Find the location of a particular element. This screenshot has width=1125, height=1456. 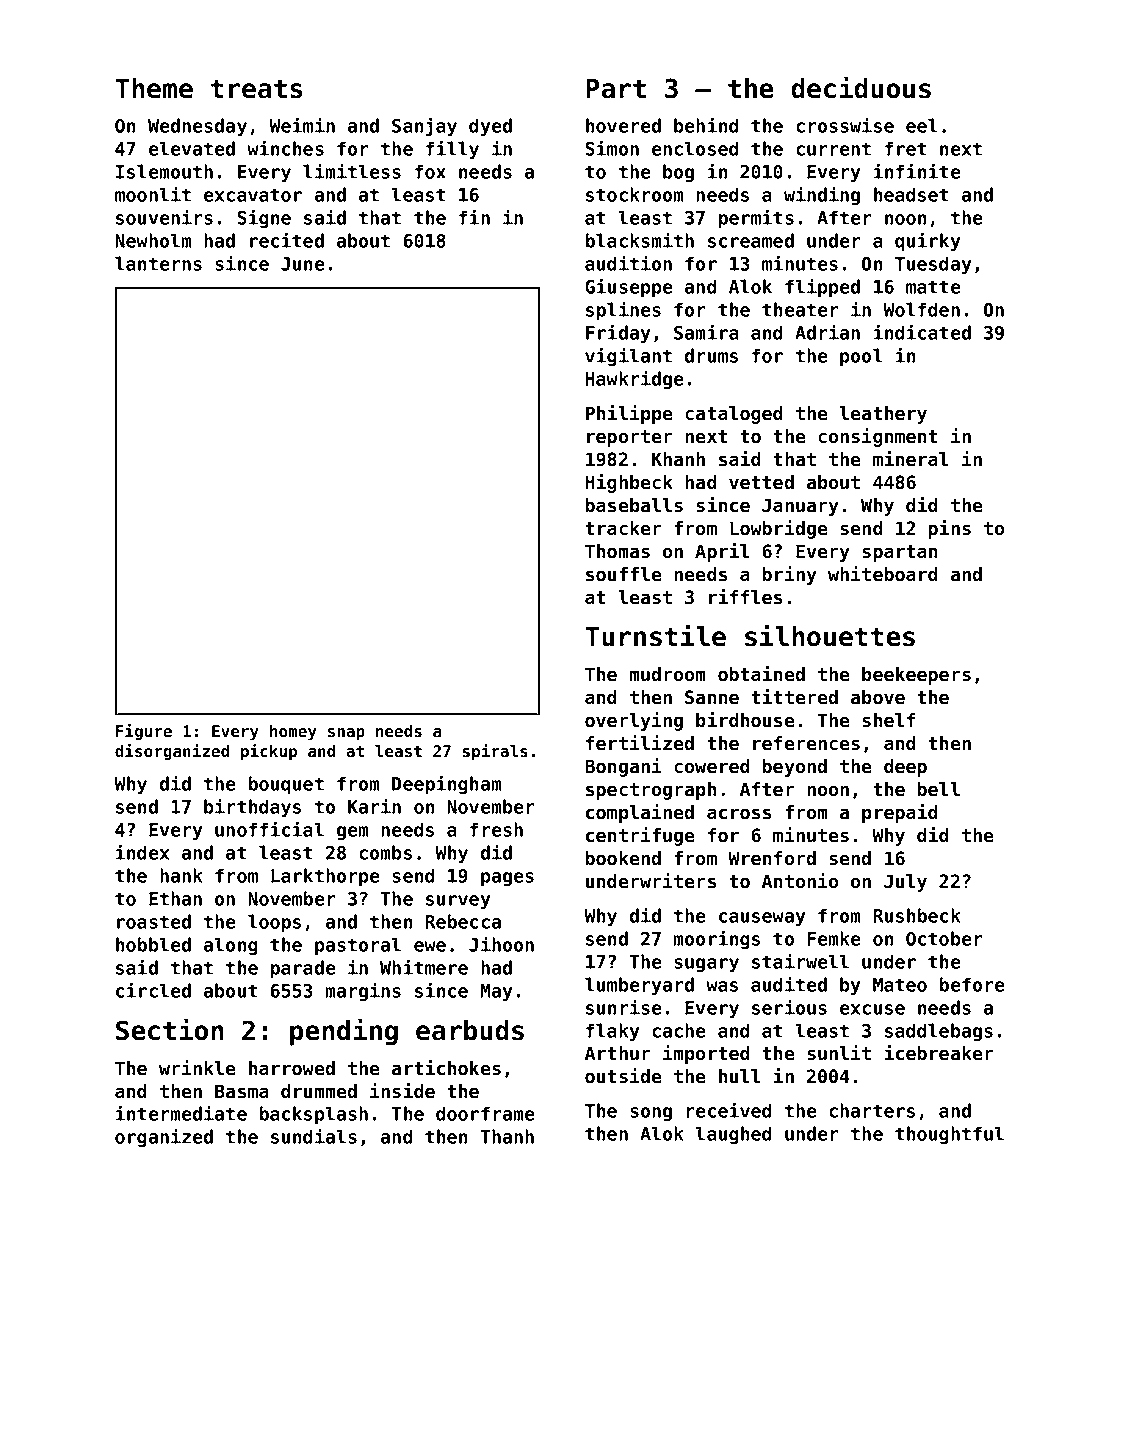

splines is located at coordinates (623, 311).
